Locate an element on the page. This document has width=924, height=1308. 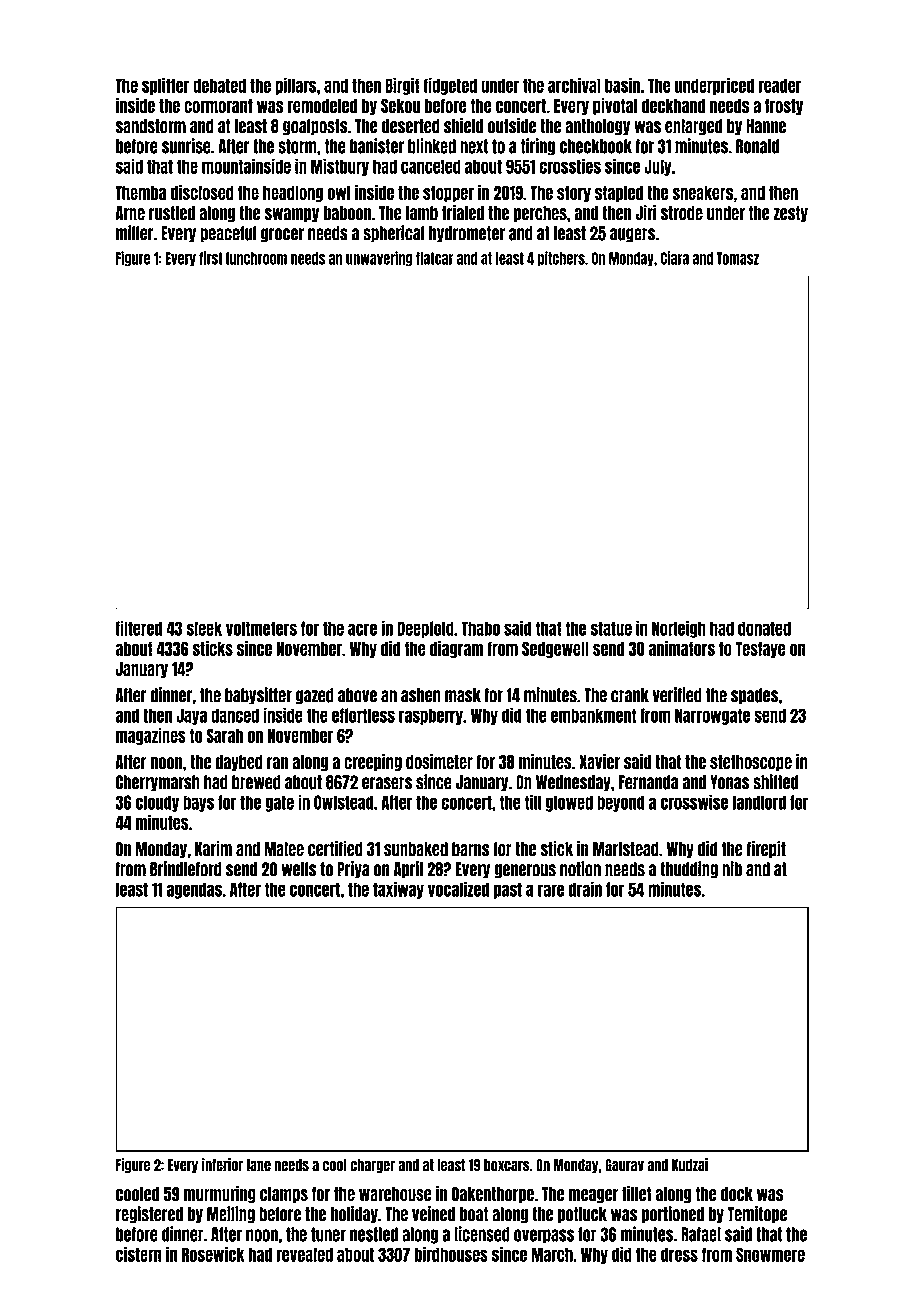
Thabo is located at coordinates (480, 628).
